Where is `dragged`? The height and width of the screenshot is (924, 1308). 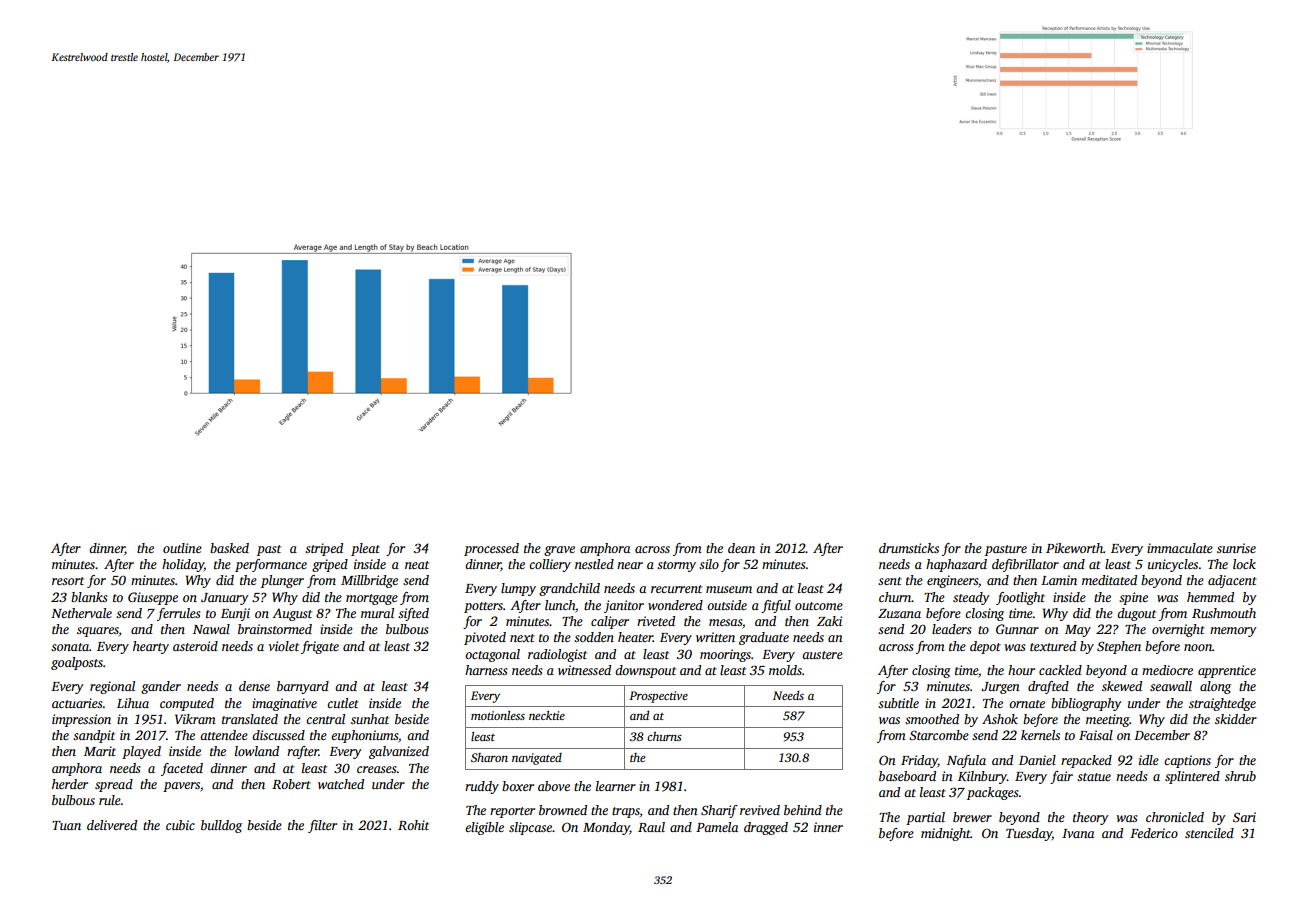 dragged is located at coordinates (766, 828).
